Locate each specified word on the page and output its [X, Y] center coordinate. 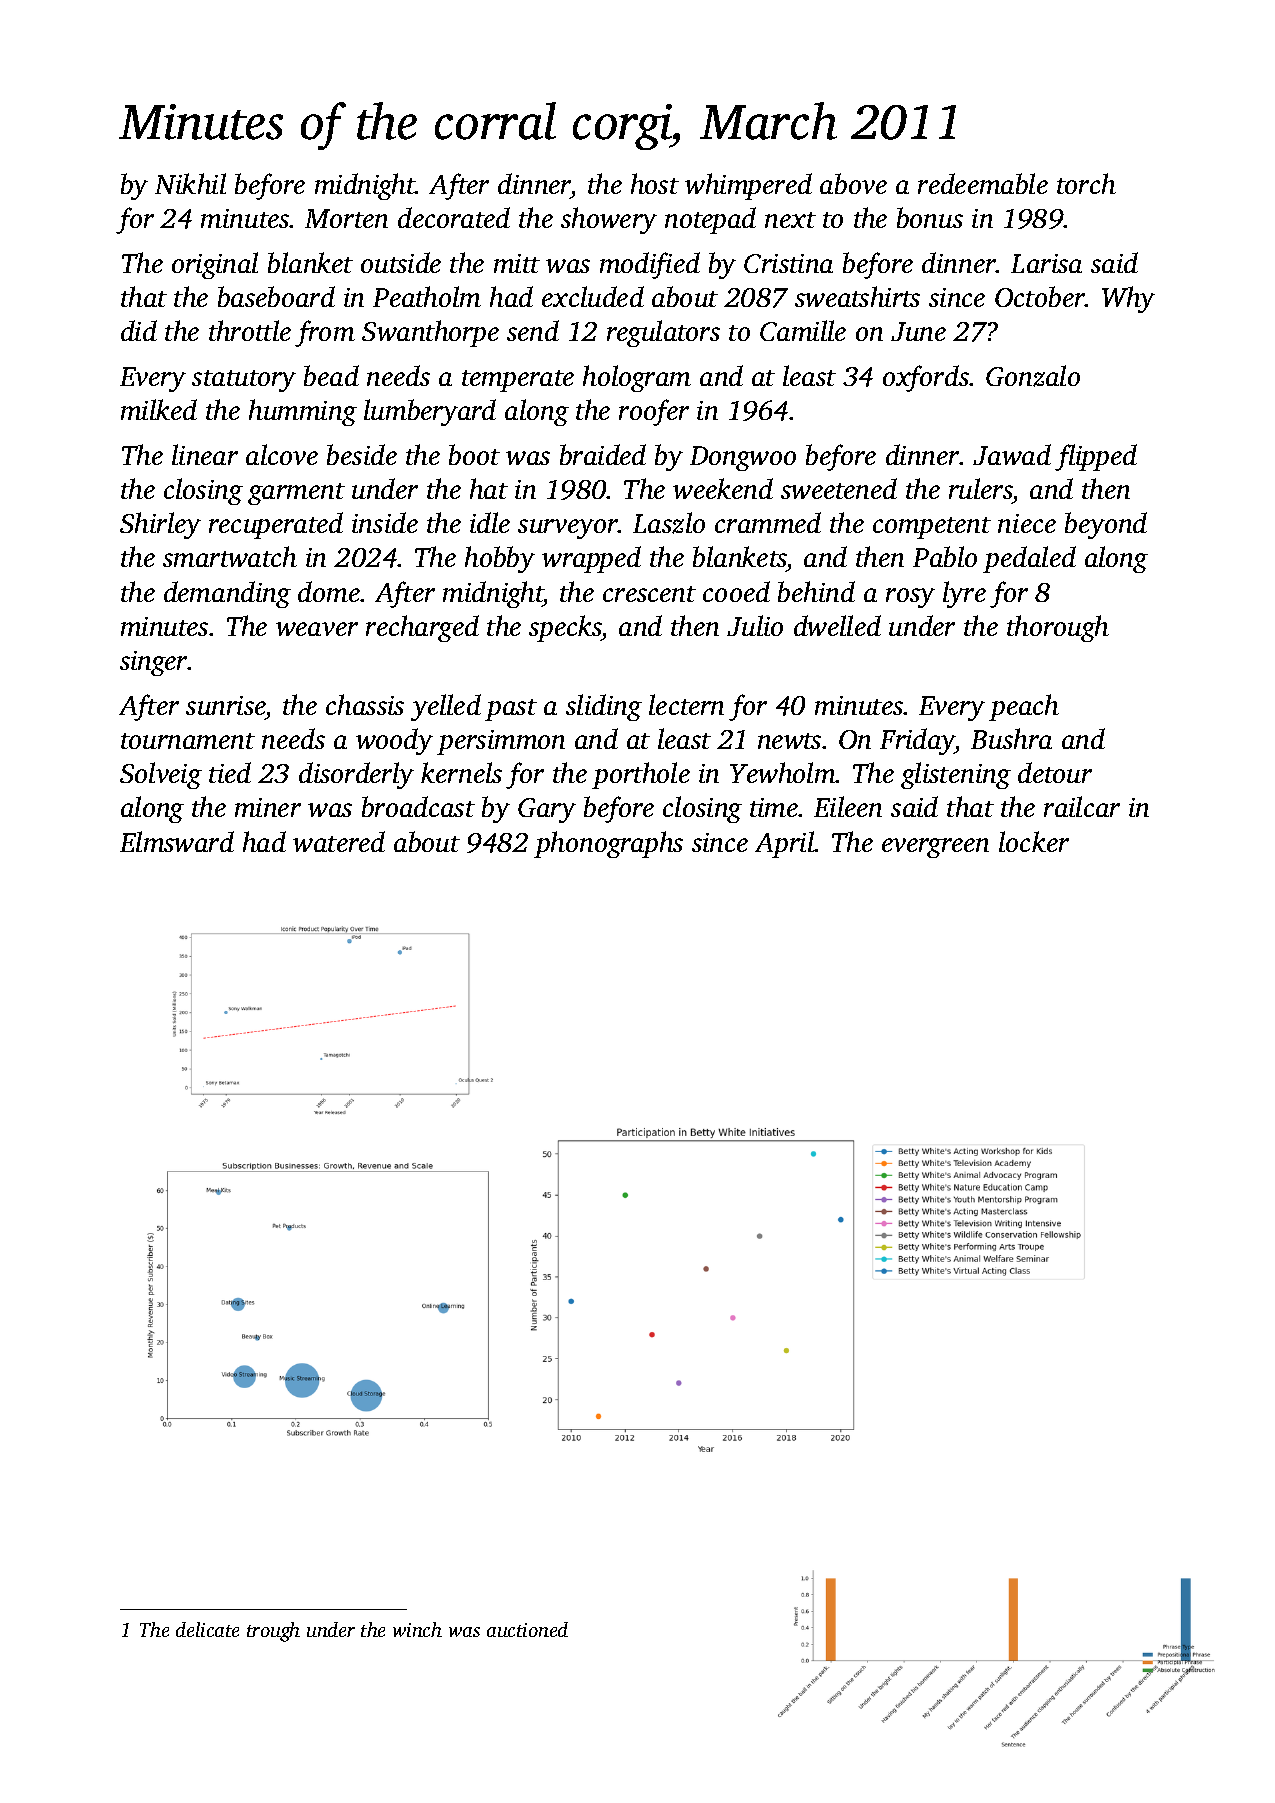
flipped [1096, 457]
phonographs [608, 844]
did [139, 330]
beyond [1106, 525]
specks [565, 628]
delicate [207, 1629]
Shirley [160, 525]
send [533, 330]
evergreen [935, 848]
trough [273, 1632]
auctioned [527, 1629]
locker [1034, 841]
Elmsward [177, 841]
